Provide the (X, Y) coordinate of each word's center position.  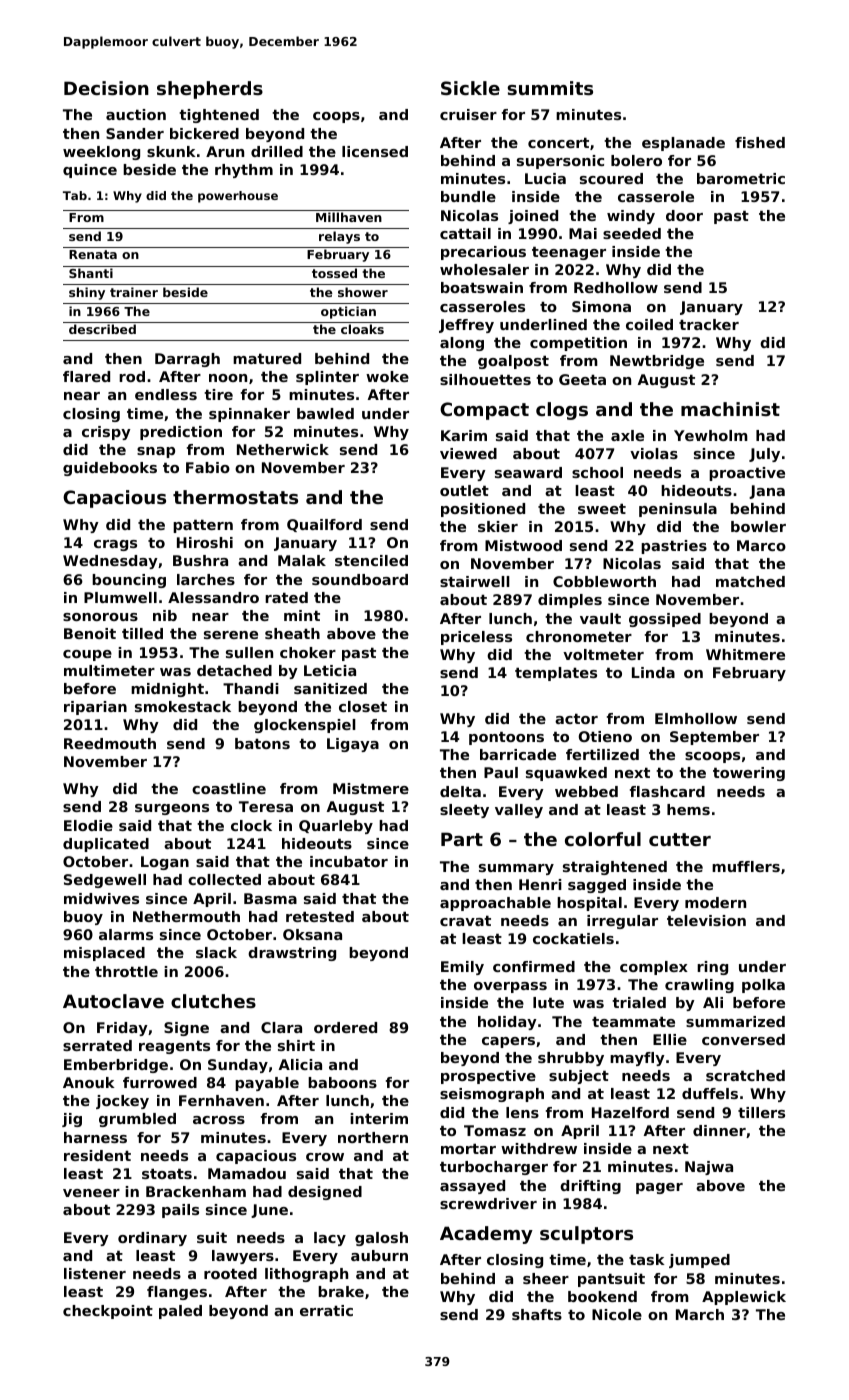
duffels (710, 1093)
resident (97, 1155)
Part (462, 839)
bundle (468, 196)
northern (373, 1137)
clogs (562, 411)
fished (760, 142)
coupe (87, 655)
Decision (106, 88)
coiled (649, 324)
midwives (101, 898)
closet (363, 706)
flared (86, 376)
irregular (622, 922)
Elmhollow (696, 718)
